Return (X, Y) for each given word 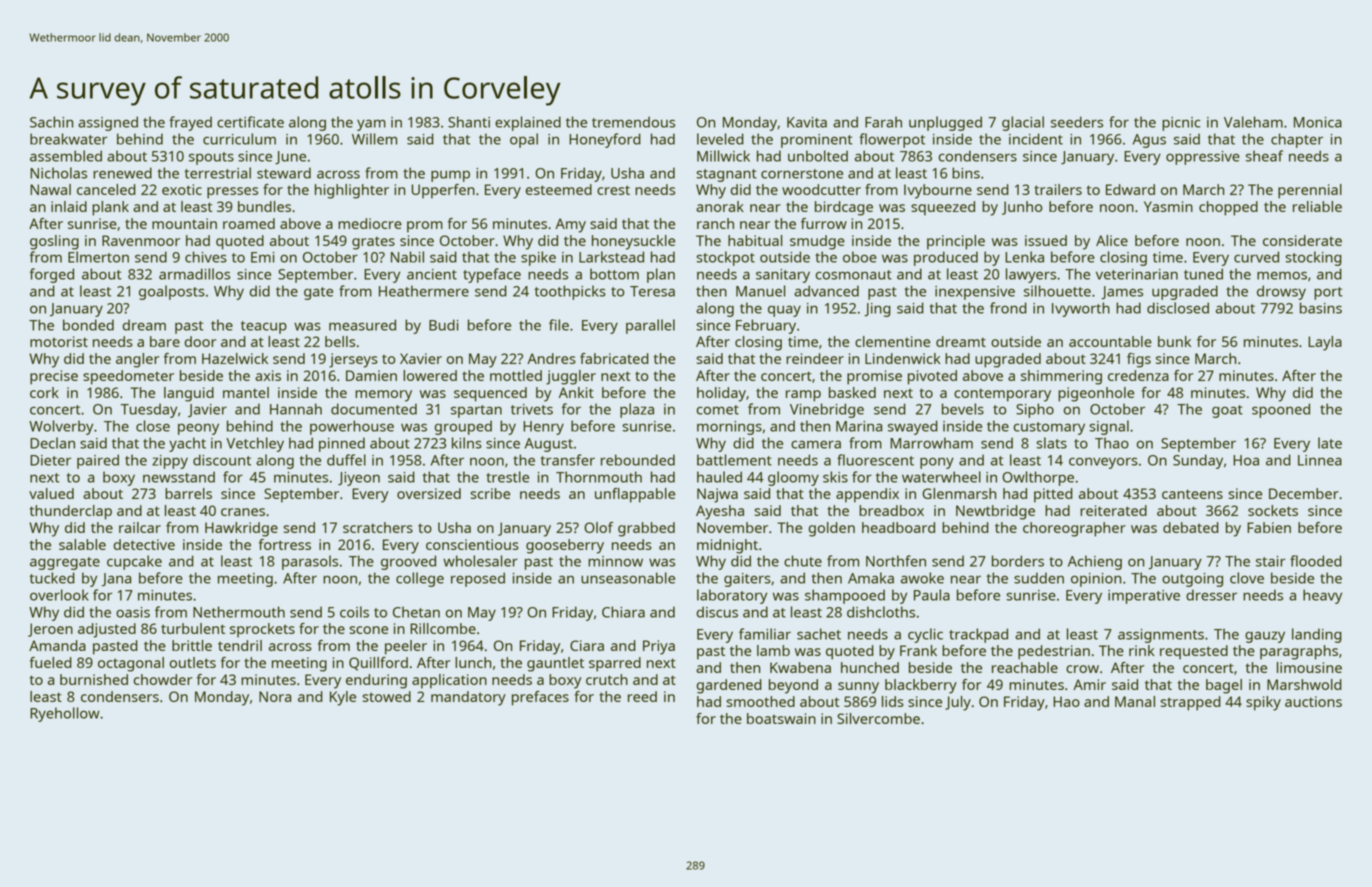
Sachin (51, 122)
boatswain (781, 718)
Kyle (343, 698)
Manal (1135, 701)
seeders (1077, 122)
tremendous (633, 122)
